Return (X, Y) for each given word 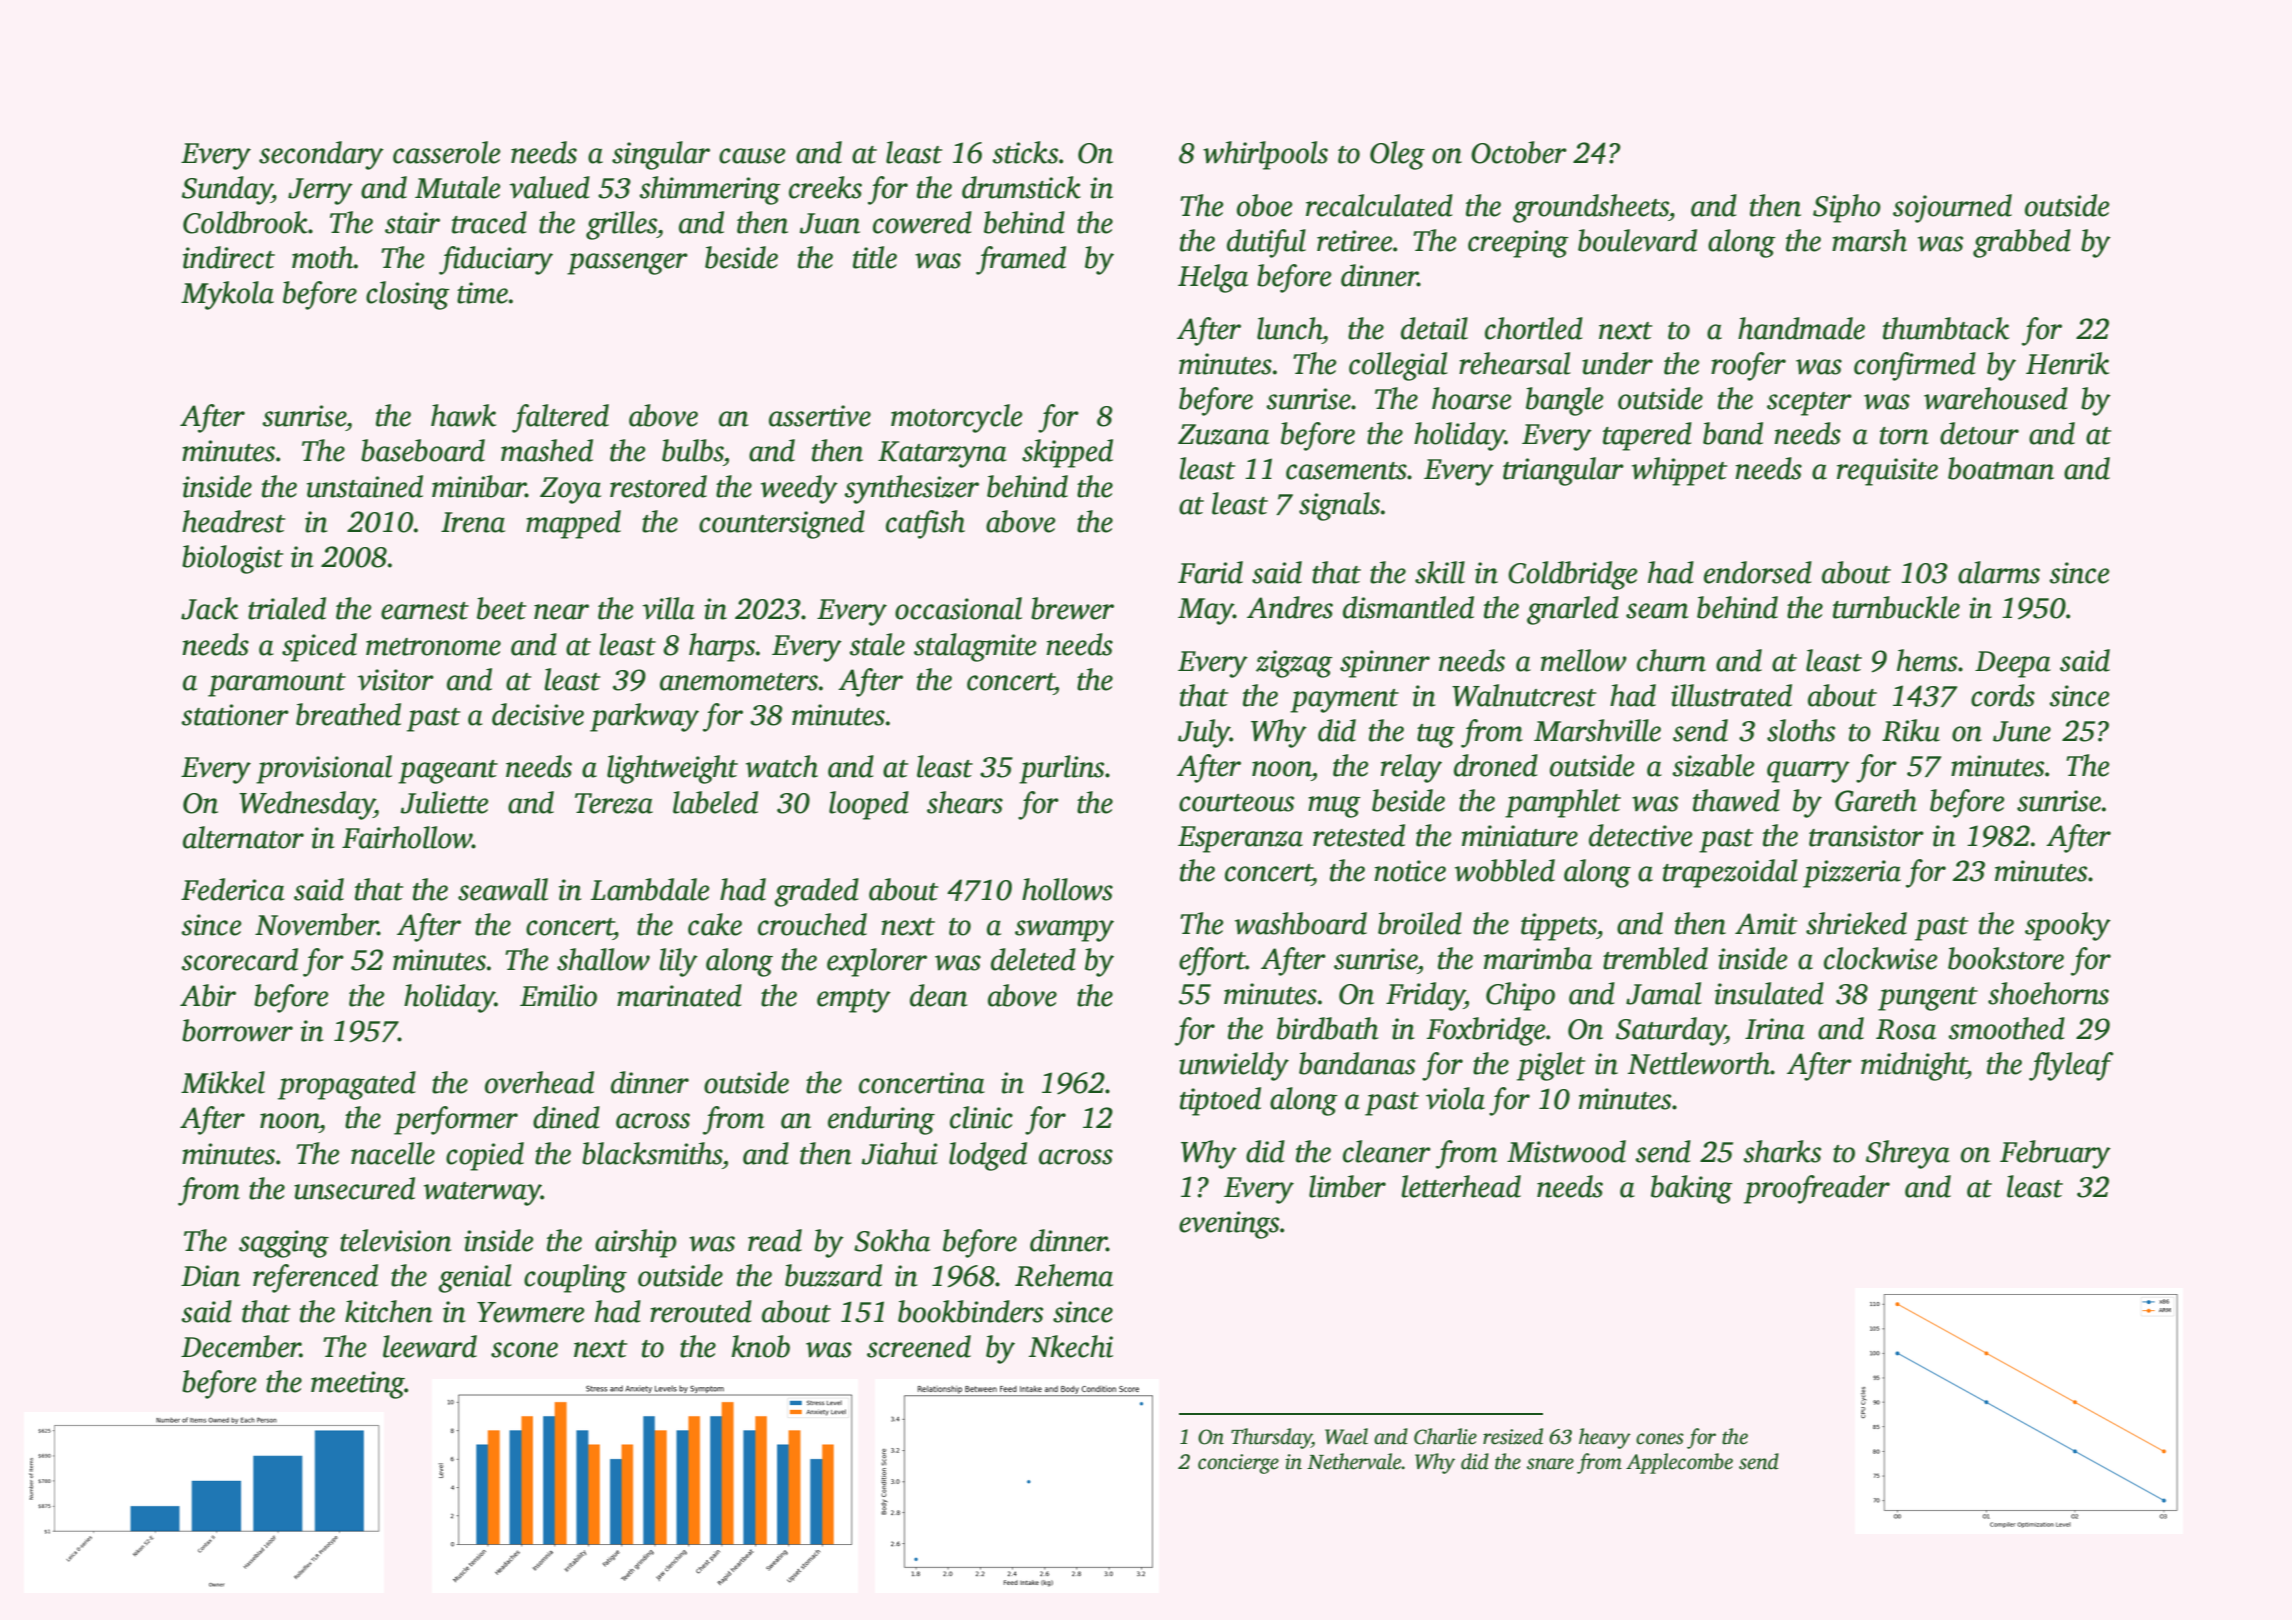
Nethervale (1354, 1461)
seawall (503, 889)
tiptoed (1220, 1101)
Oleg (1397, 155)
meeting (358, 1385)
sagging (284, 1244)
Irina (1775, 1029)
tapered (1647, 436)
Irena (473, 522)
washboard (1301, 923)
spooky (2068, 926)
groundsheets (1591, 208)
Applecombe (1679, 1463)
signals (1339, 506)
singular (661, 155)
